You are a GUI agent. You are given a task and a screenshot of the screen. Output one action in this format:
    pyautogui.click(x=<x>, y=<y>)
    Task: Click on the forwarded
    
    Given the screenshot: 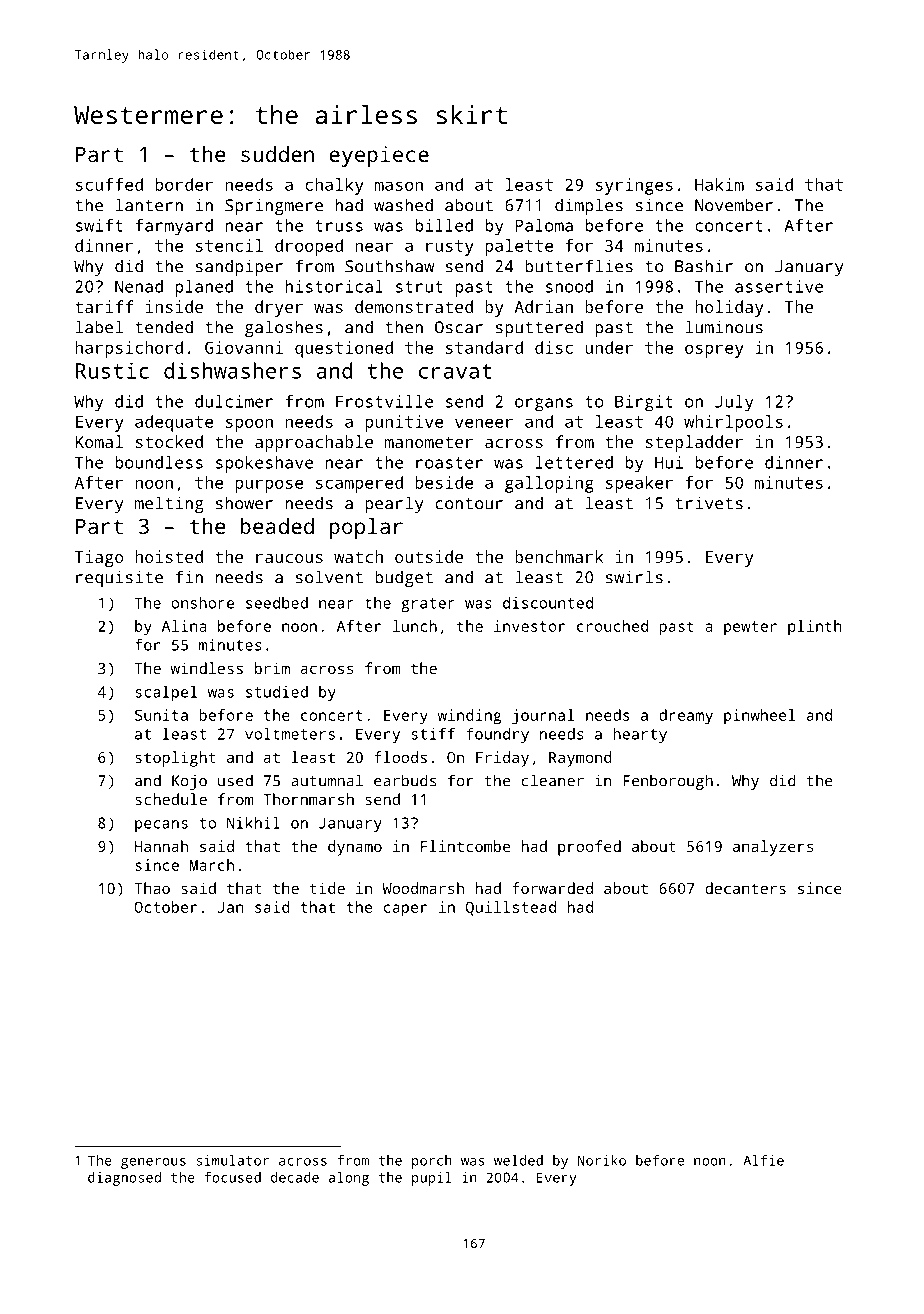 What is the action you would take?
    pyautogui.click(x=552, y=888)
